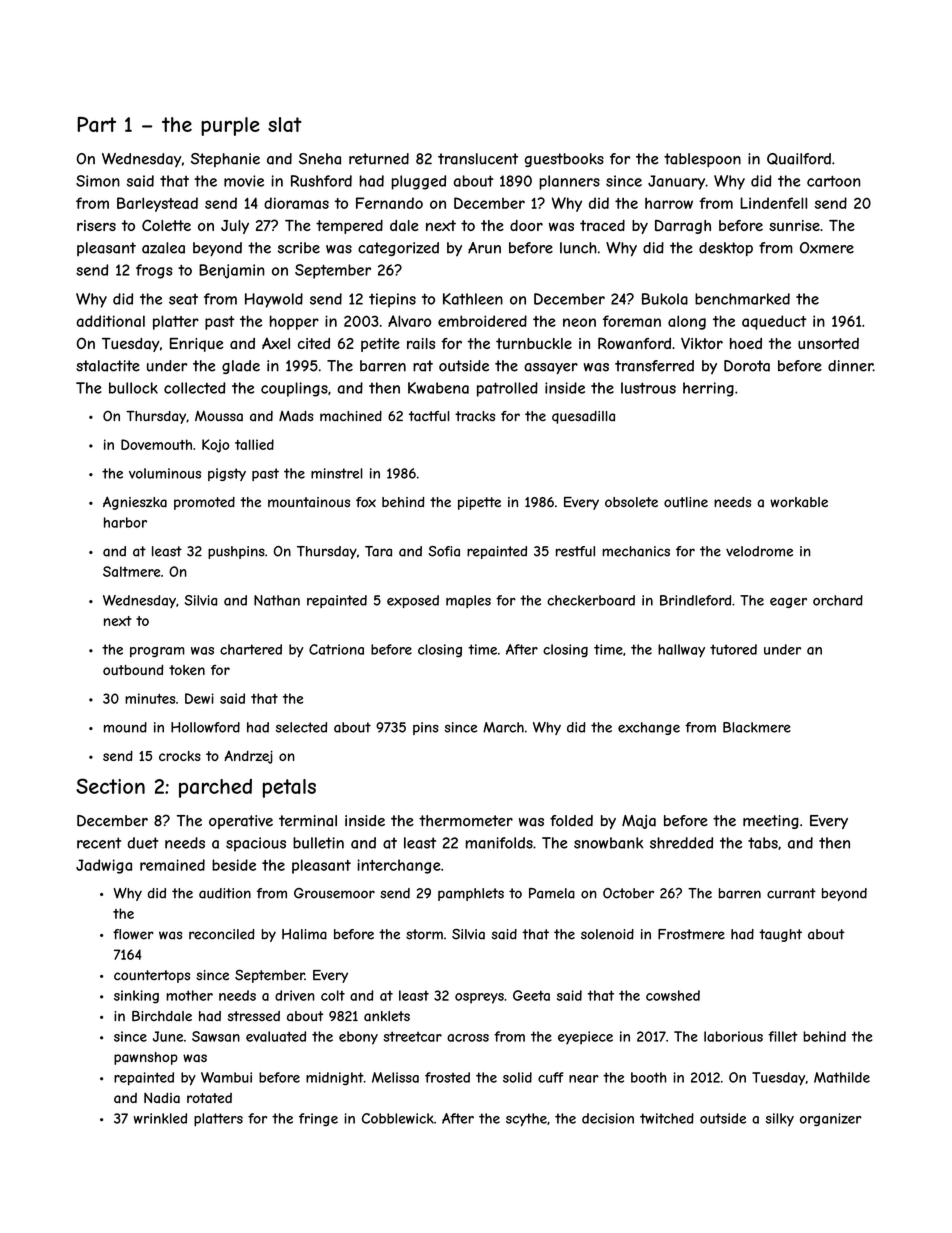  I want to click on Agnieszka, so click(135, 503).
